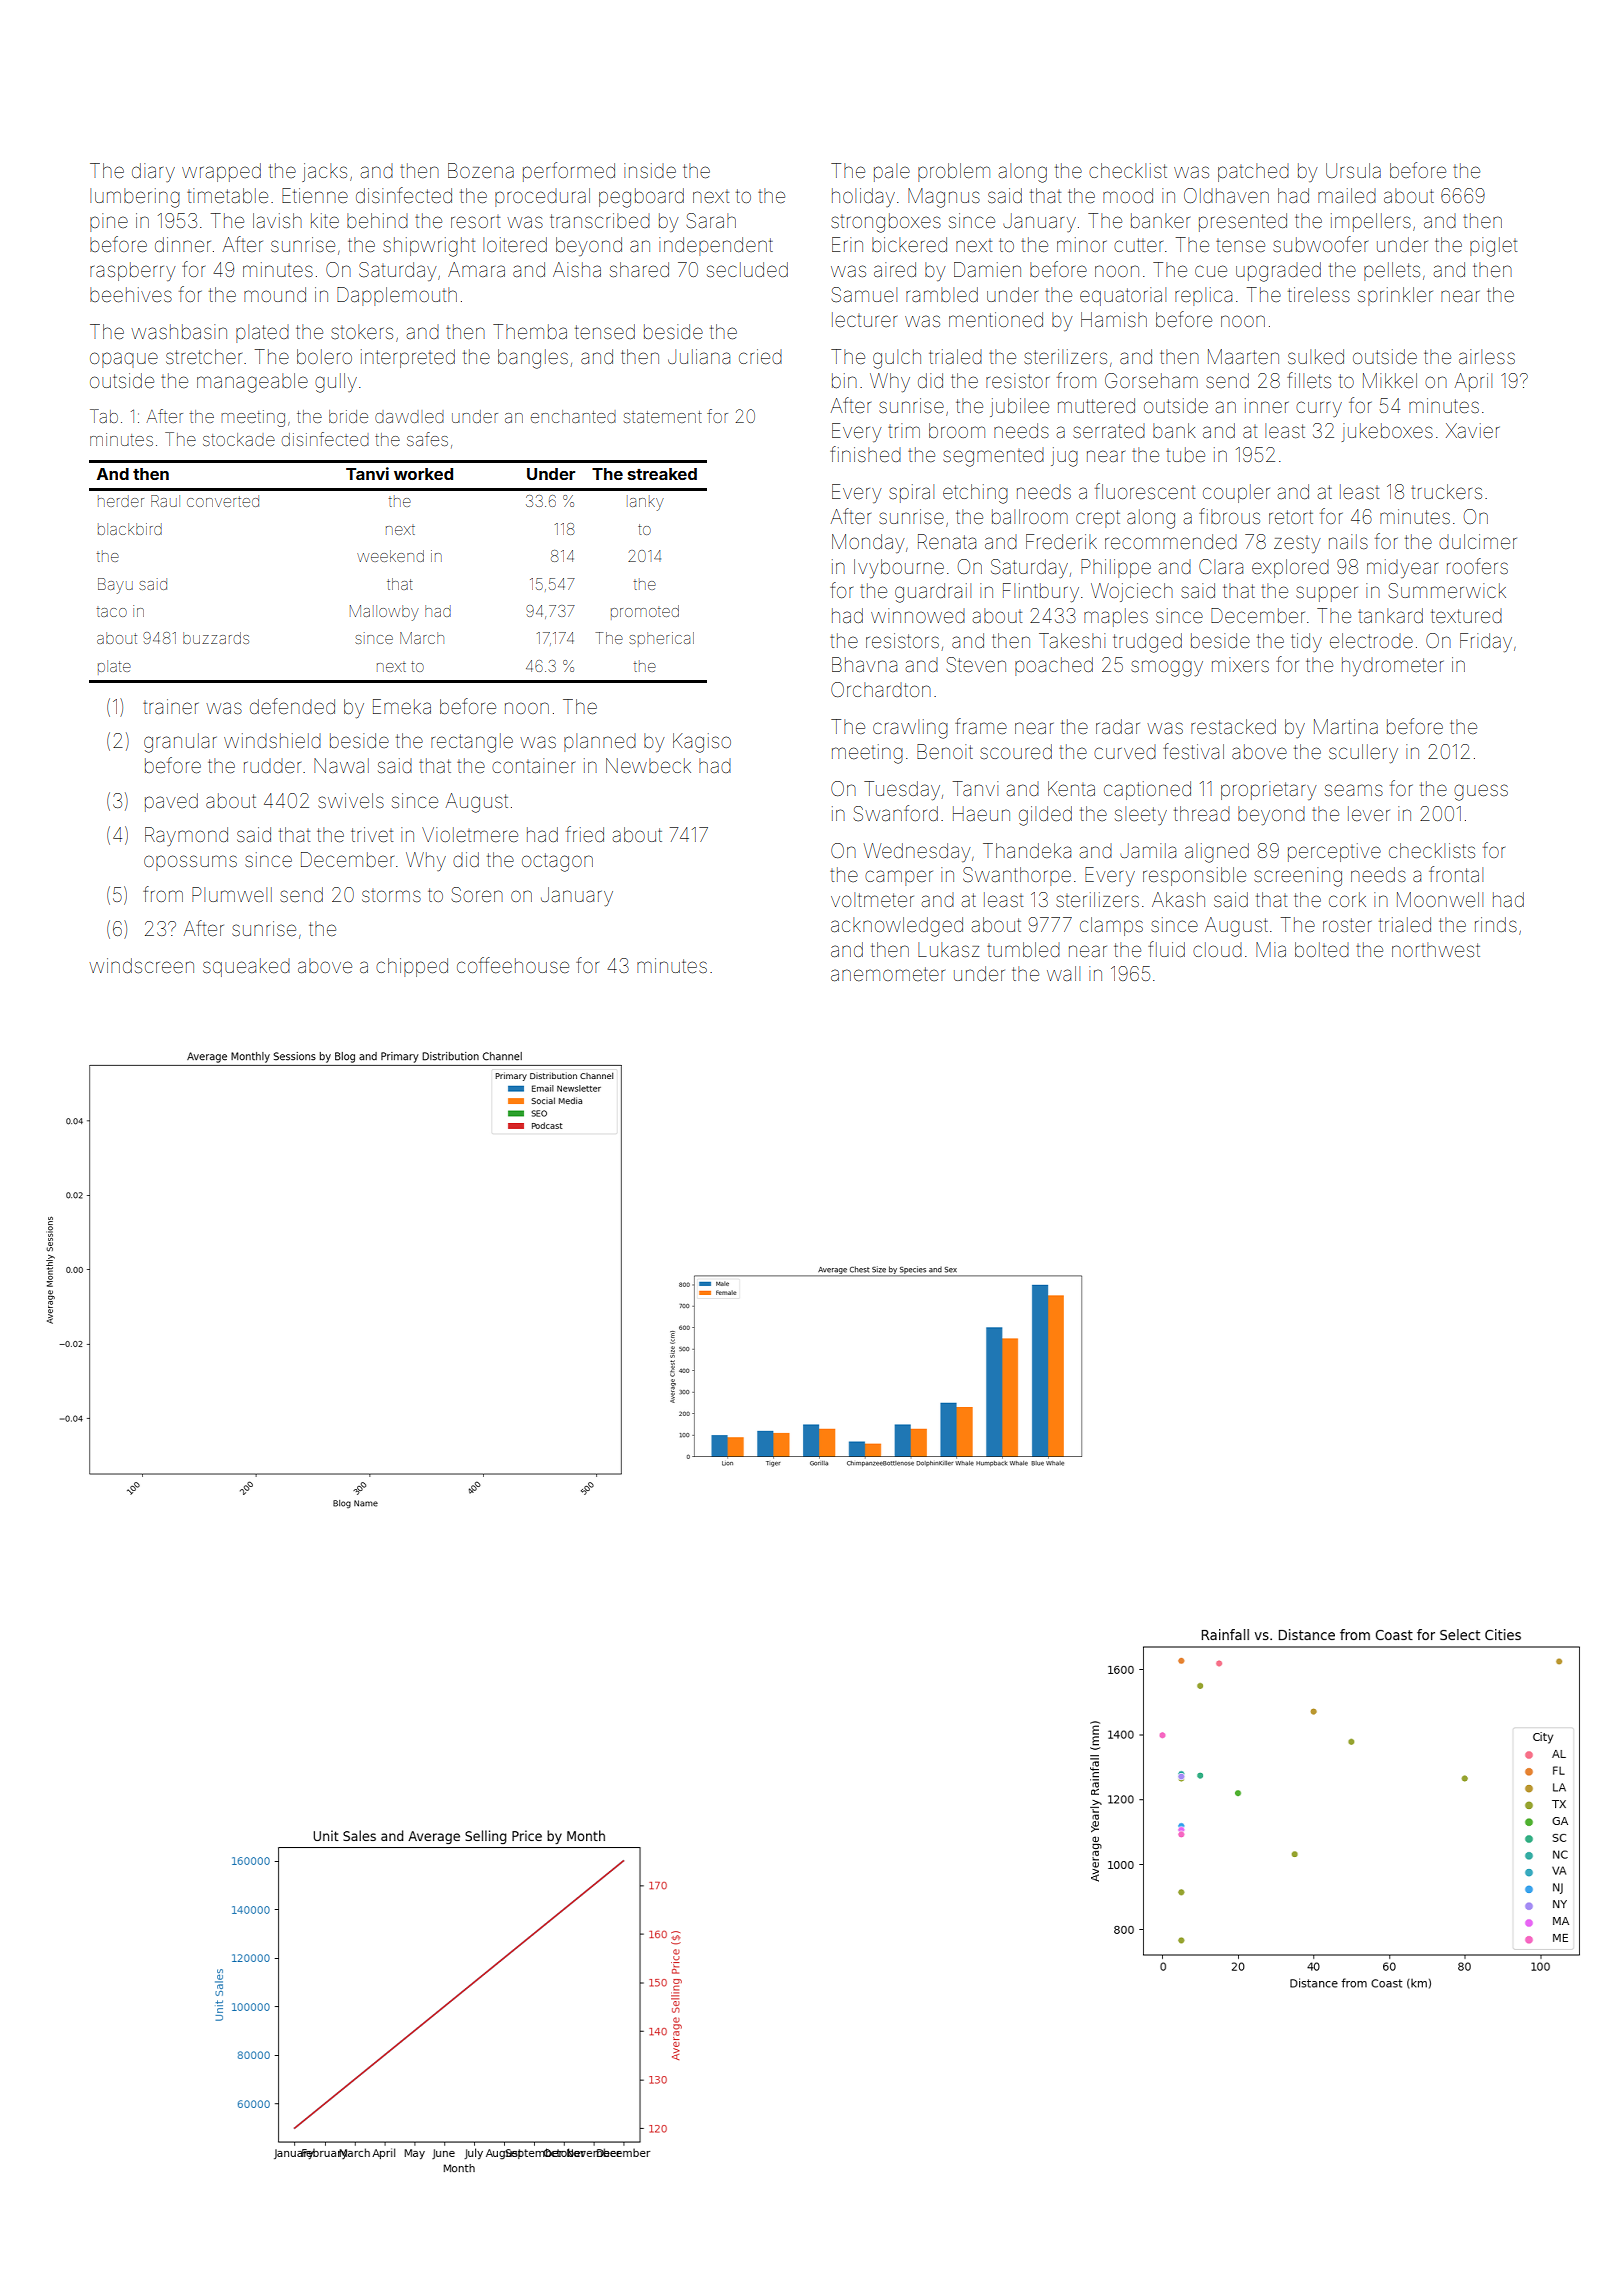  I want to click on chipped, so click(412, 967).
